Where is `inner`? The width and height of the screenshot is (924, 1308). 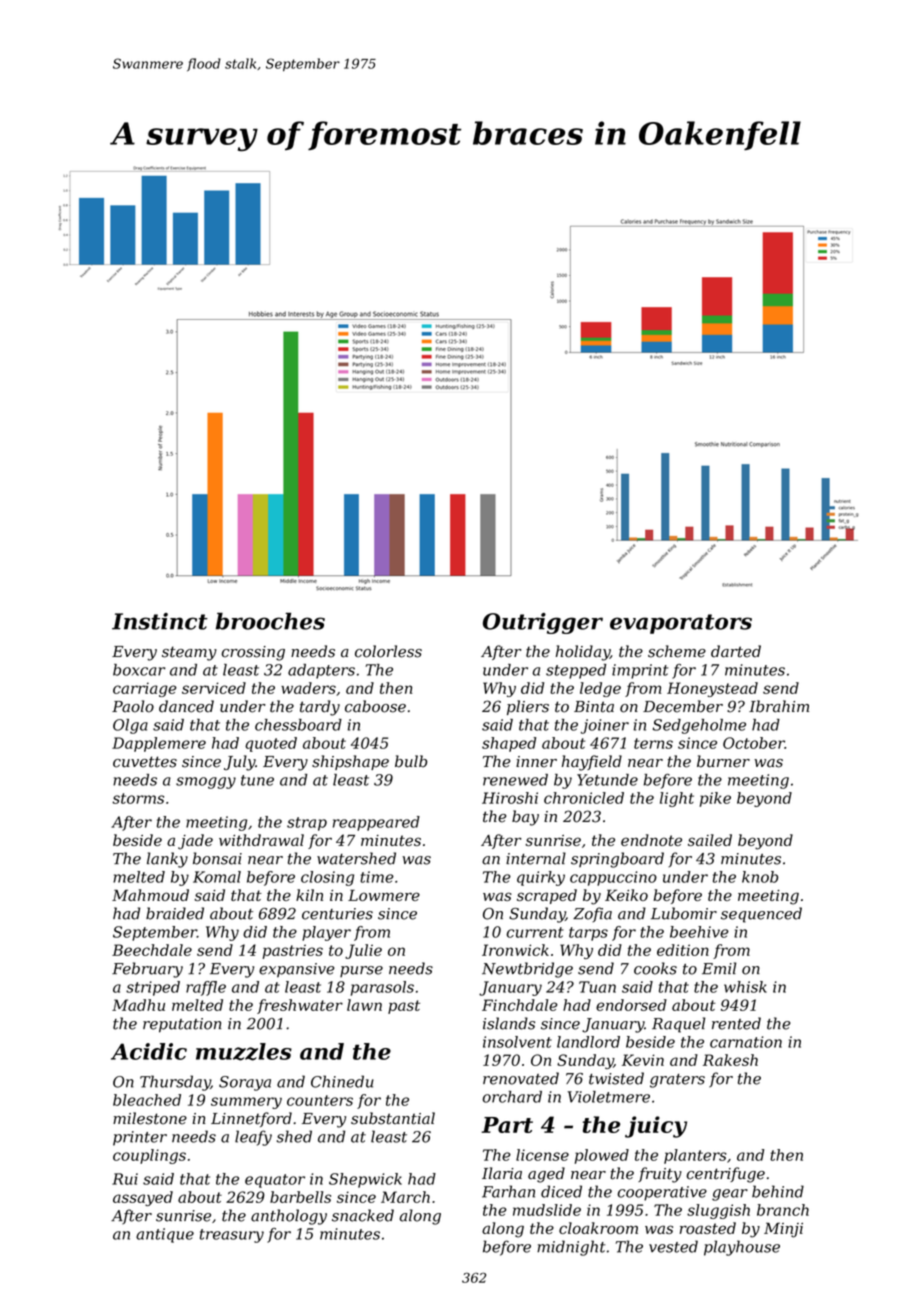
inner is located at coordinates (536, 762).
